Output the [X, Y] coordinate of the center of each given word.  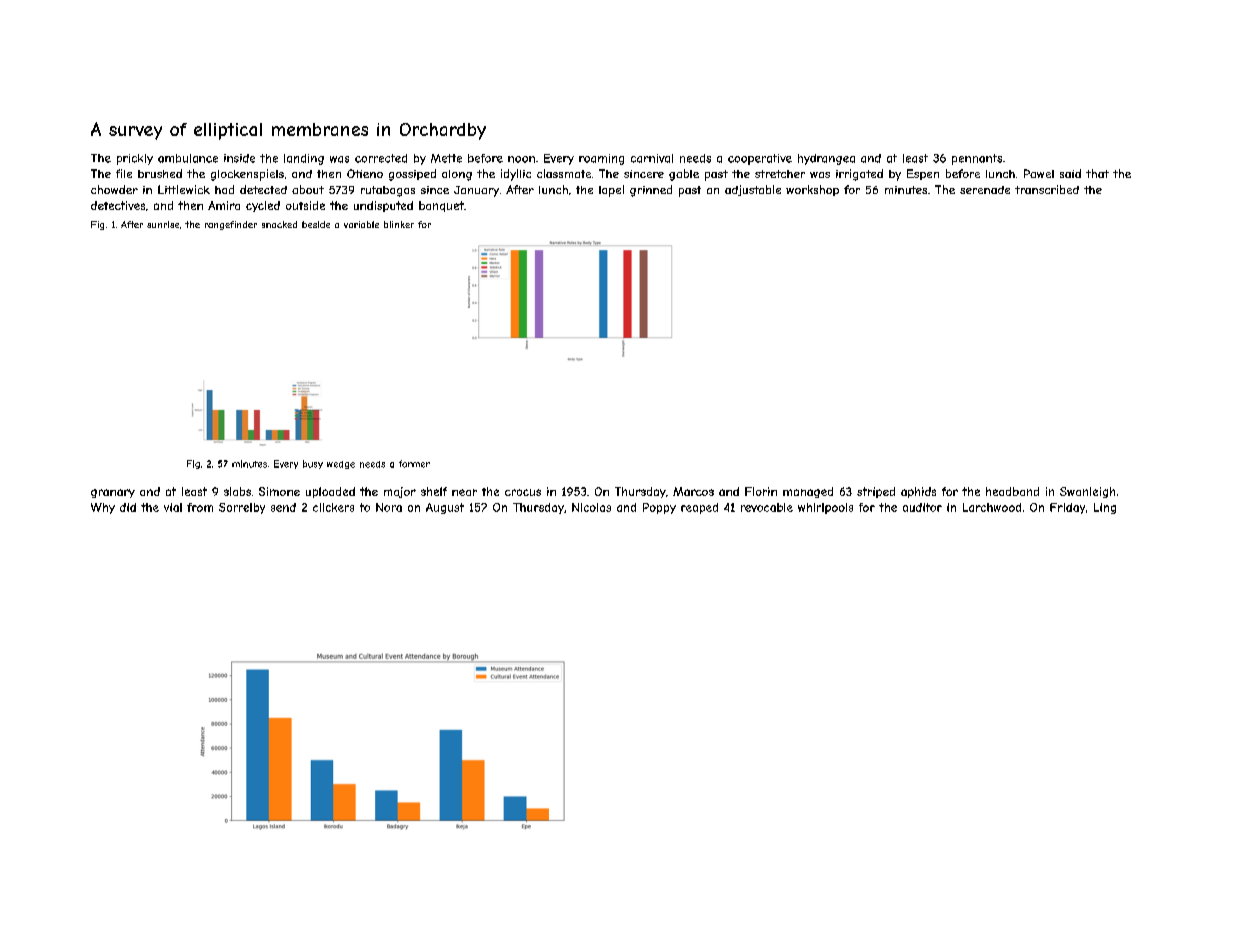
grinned [651, 191]
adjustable [753, 190]
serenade [985, 190]
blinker [399, 224]
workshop [812, 190]
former [414, 464]
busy [313, 464]
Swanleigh [1087, 492]
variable [361, 224]
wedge [341, 465]
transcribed [1047, 189]
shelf [434, 491]
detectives [118, 205]
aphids [918, 492]
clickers [333, 507]
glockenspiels [247, 175]
